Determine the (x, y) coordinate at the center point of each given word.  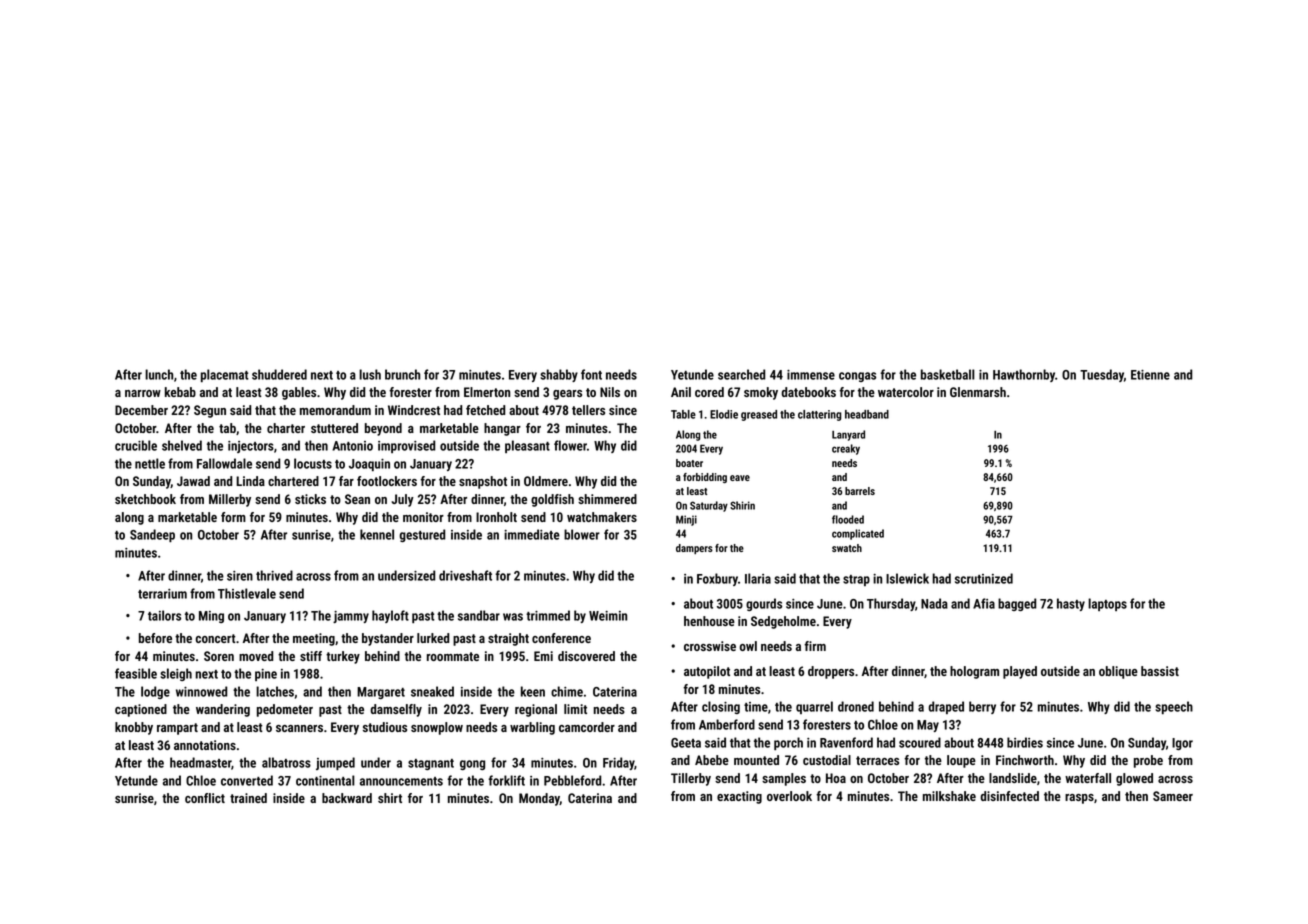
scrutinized (984, 578)
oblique (1118, 672)
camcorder (587, 727)
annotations (205, 745)
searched (742, 374)
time (756, 707)
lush (370, 374)
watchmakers (602, 517)
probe (1148, 761)
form (233, 517)
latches (275, 691)
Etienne (1150, 375)
